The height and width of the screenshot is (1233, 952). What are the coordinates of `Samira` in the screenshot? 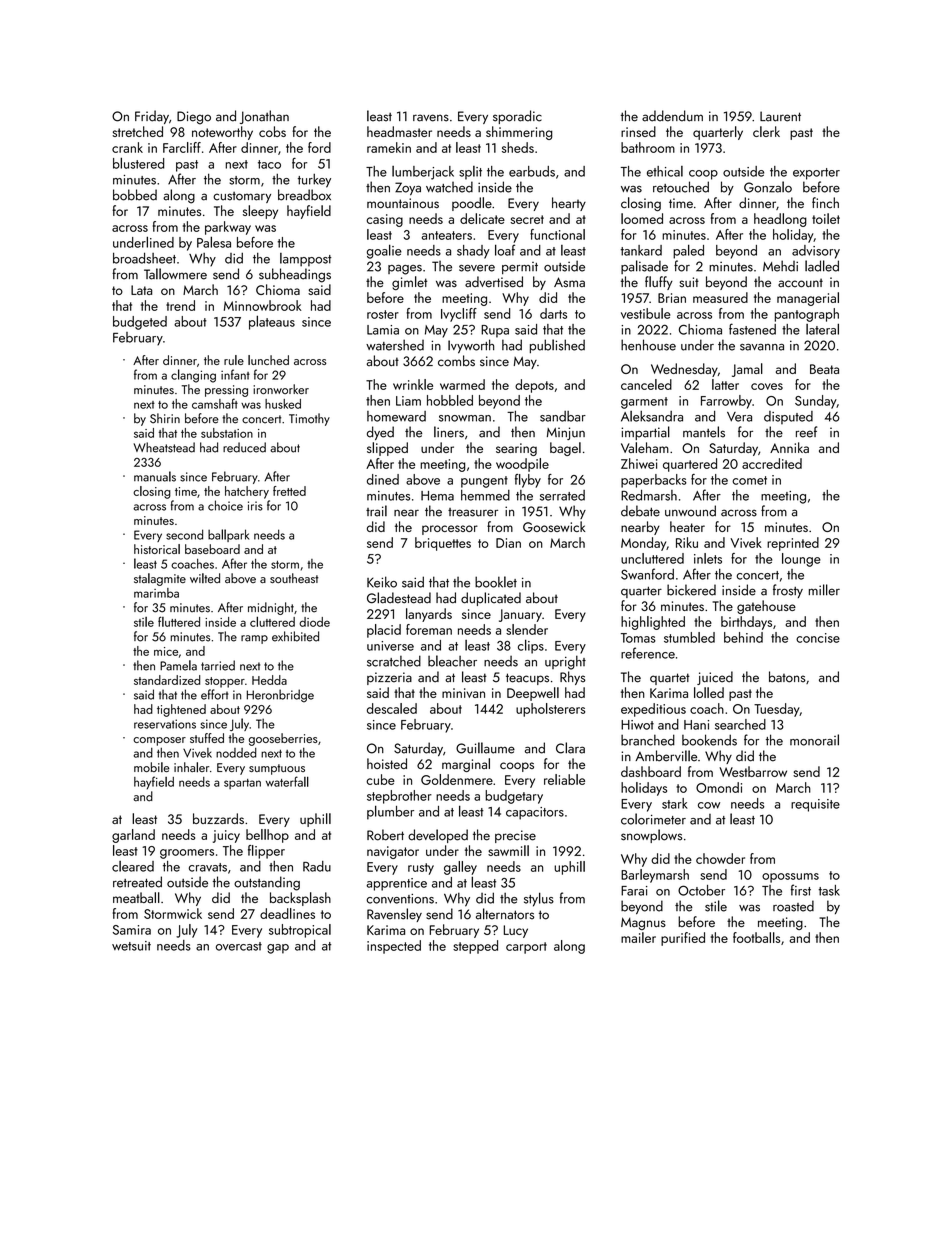 It's located at (132, 930).
